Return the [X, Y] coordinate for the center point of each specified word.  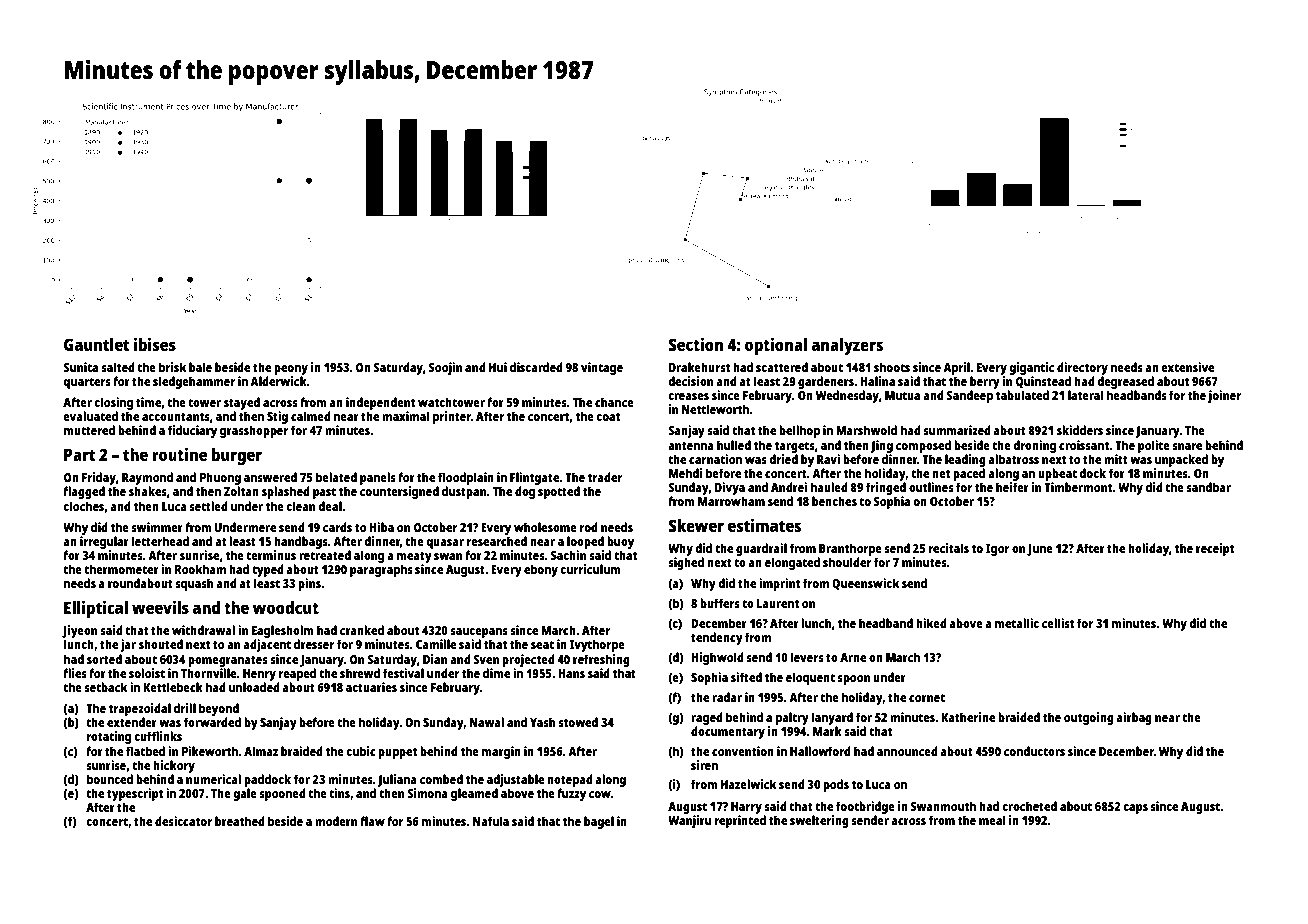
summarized [957, 430]
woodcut [286, 607]
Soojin [445, 368]
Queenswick [865, 584]
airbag [1134, 718]
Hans [571, 673]
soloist [147, 673]
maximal [405, 416]
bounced [110, 779]
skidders [1080, 430]
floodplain [466, 478]
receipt [1215, 549]
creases [688, 396]
